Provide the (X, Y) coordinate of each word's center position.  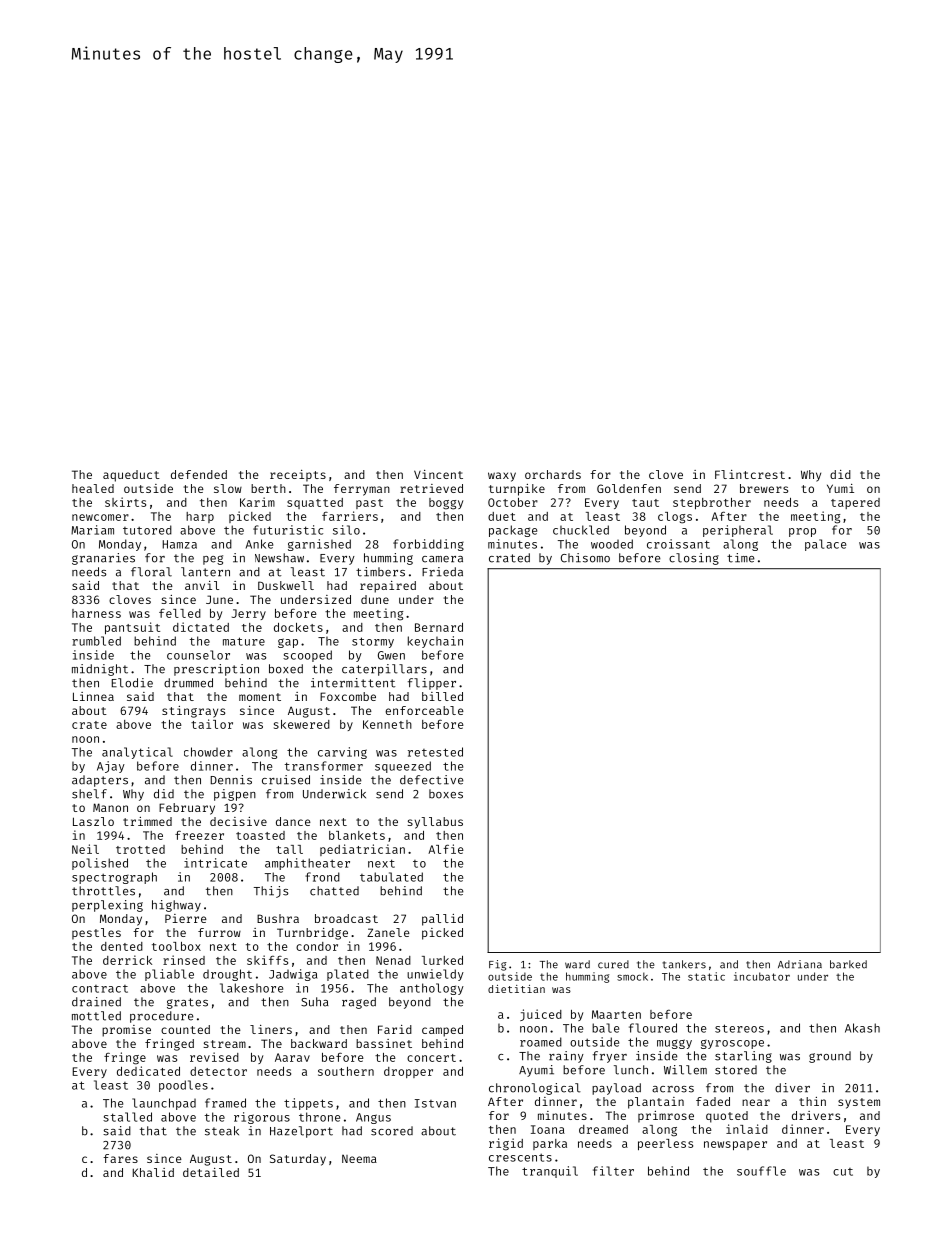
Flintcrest (750, 474)
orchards (553, 474)
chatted (334, 891)
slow (228, 488)
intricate (215, 863)
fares (120, 1158)
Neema (359, 1159)
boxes (446, 794)
